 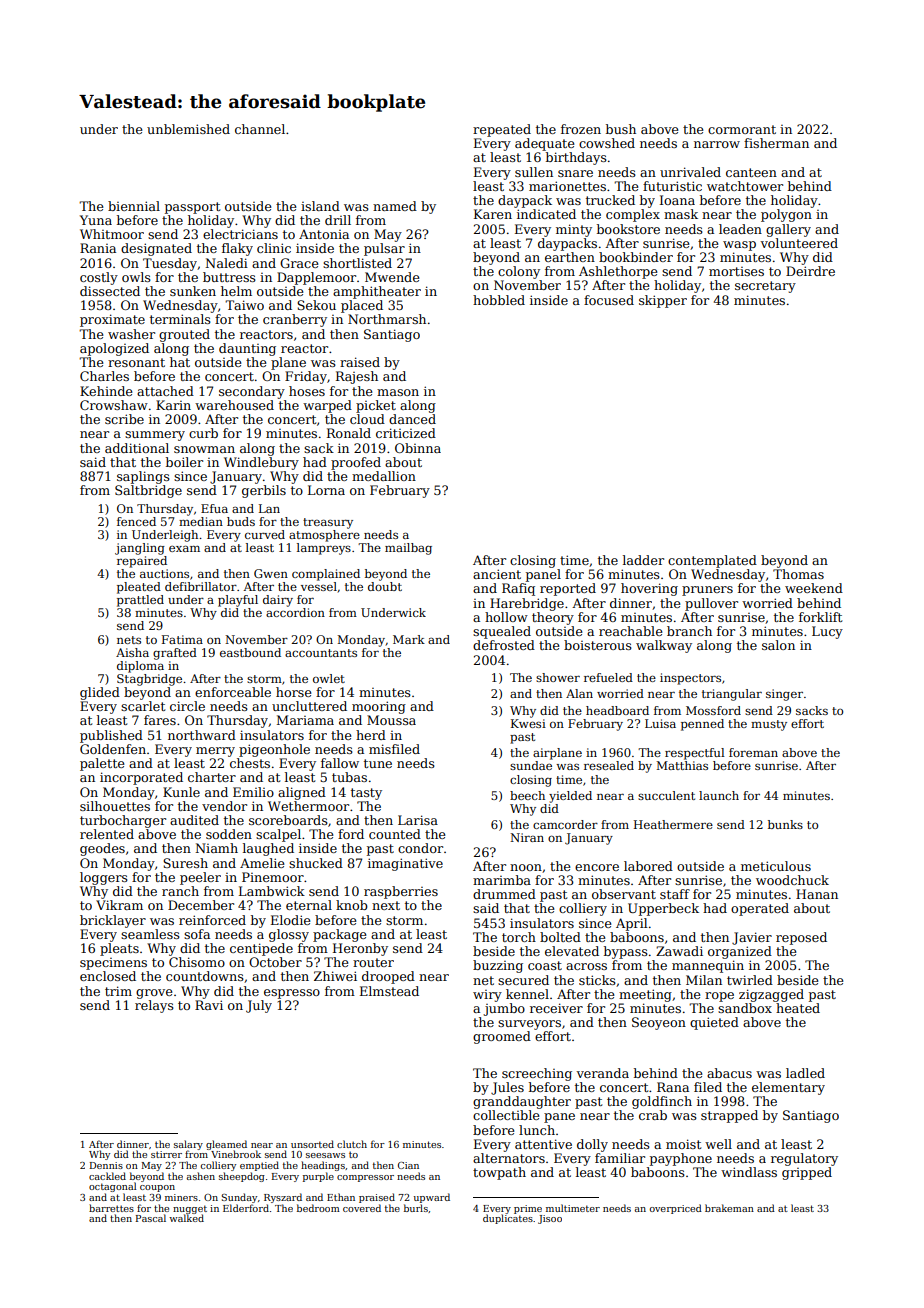 What do you see at coordinates (487, 996) in the image?
I see `wiry` at bounding box center [487, 996].
